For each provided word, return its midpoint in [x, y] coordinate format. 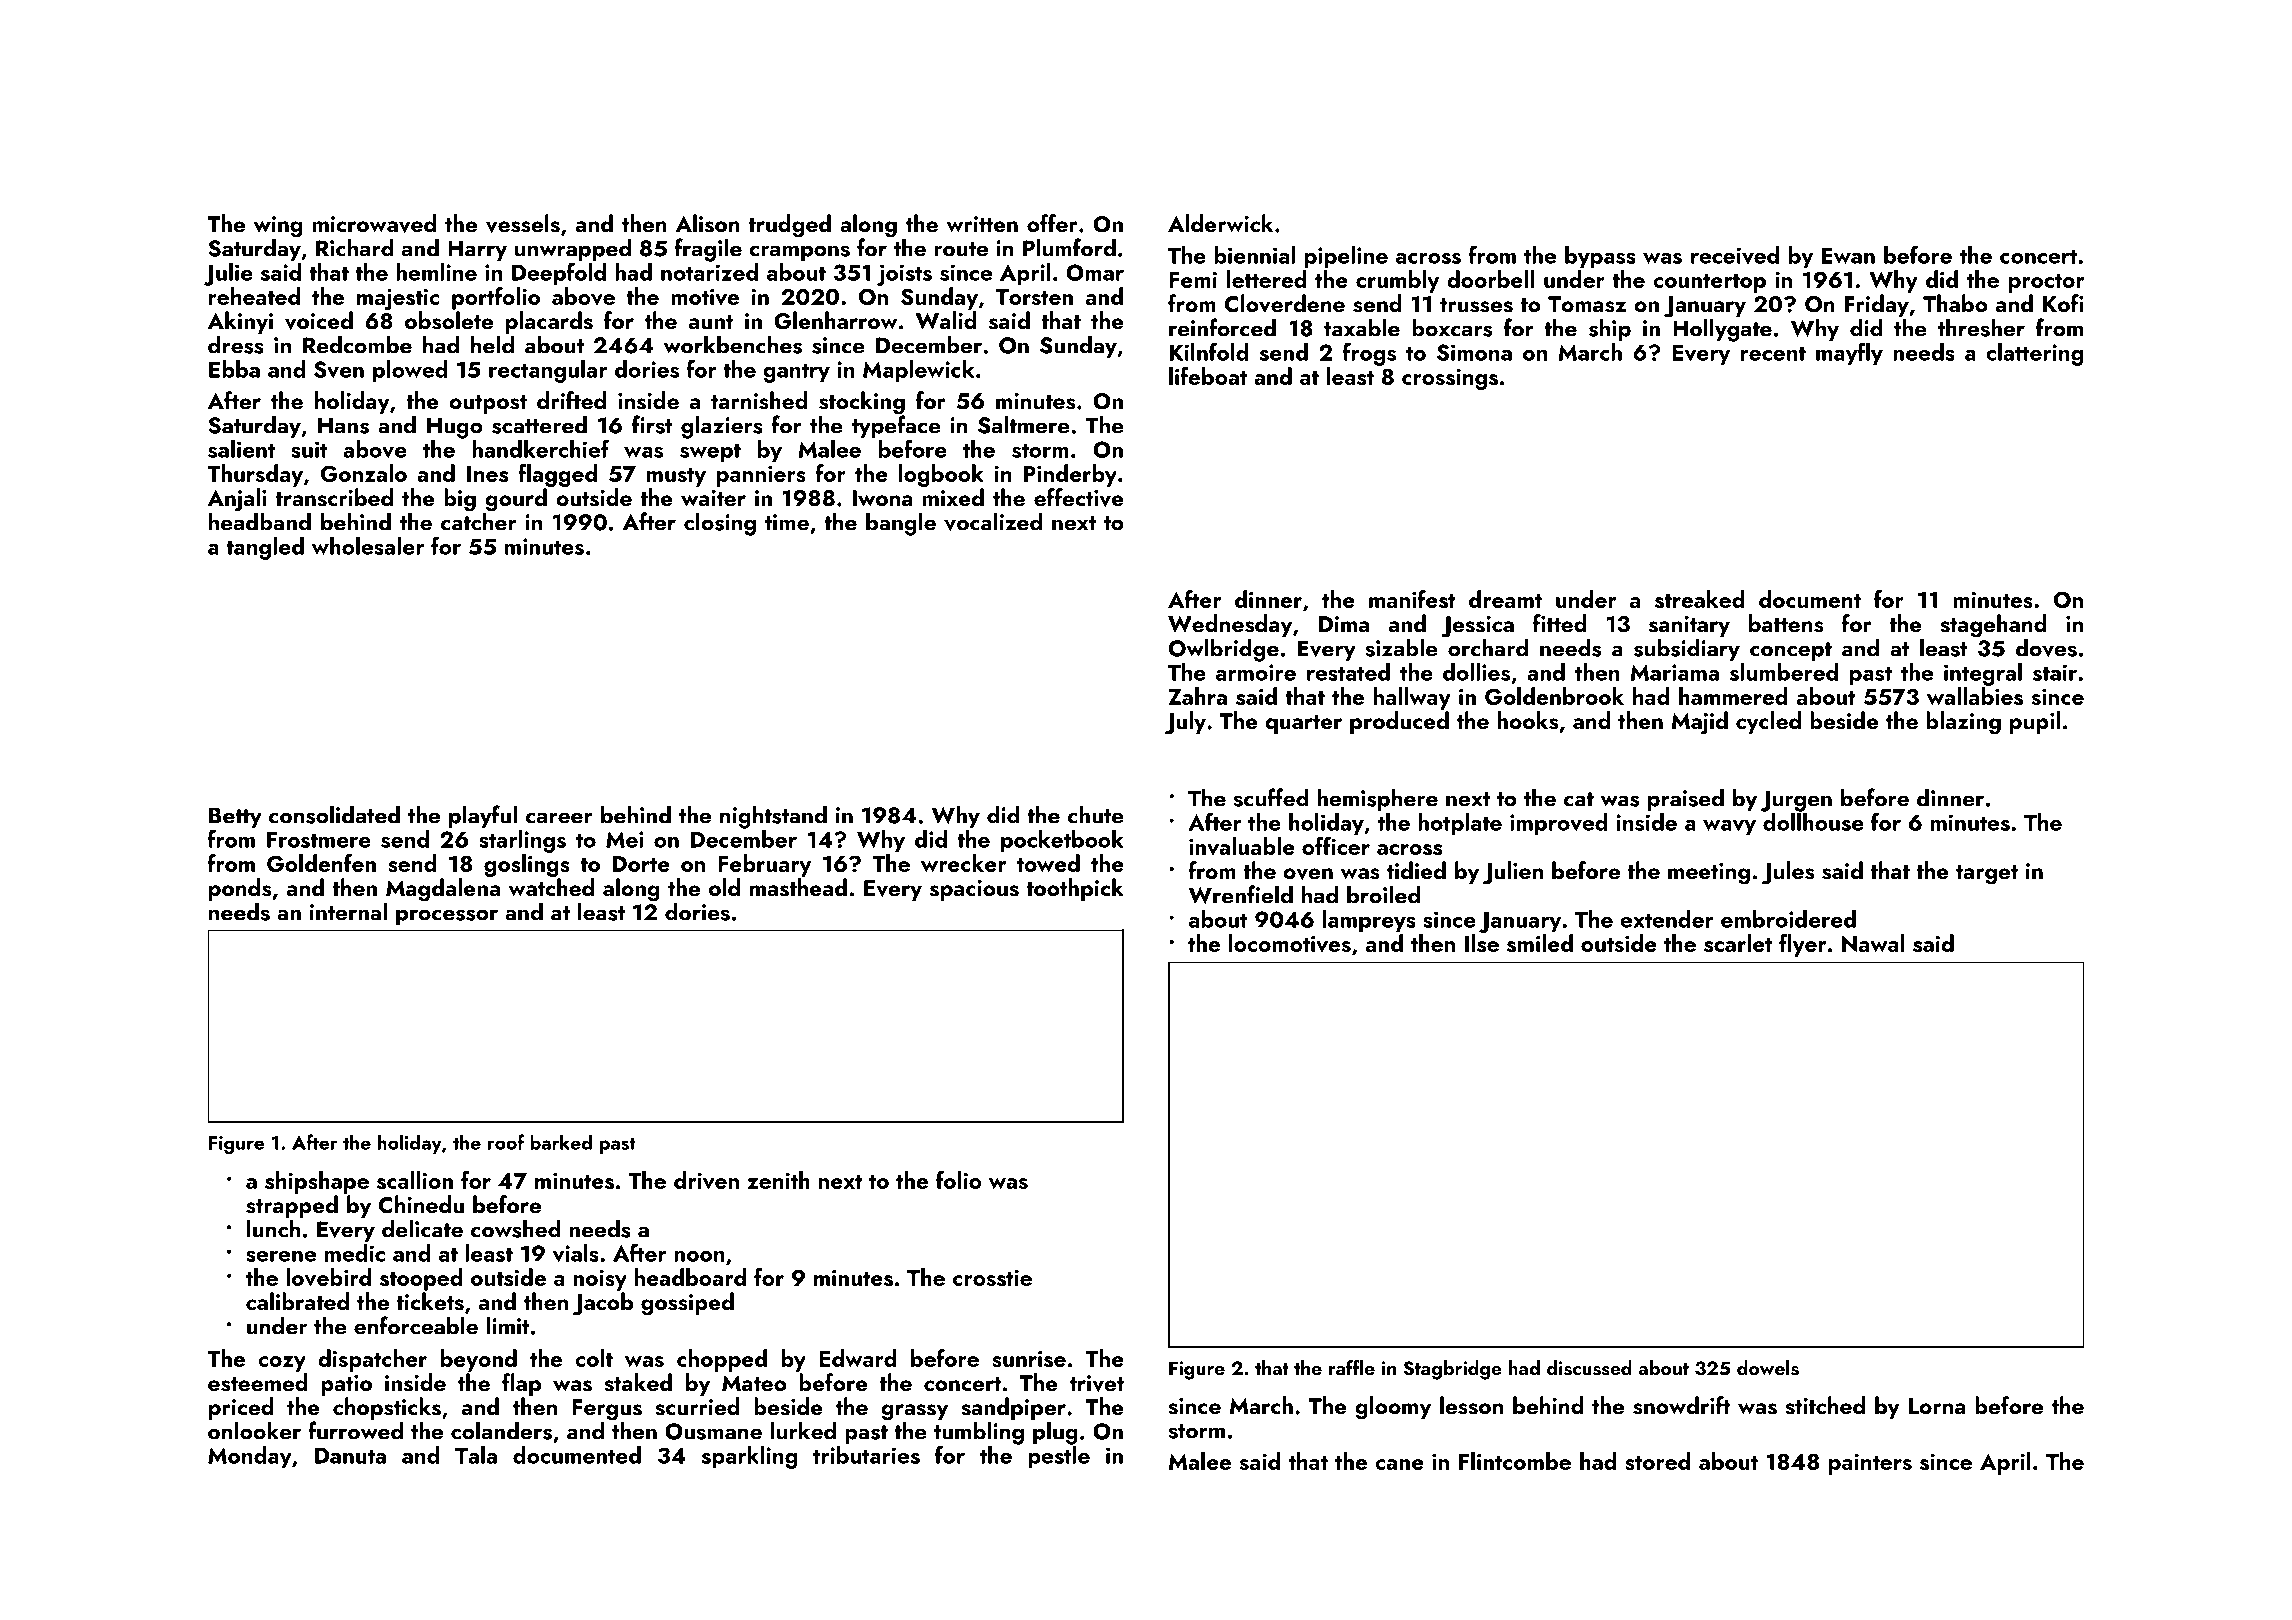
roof [506, 1142]
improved [1559, 824]
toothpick [1075, 889]
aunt [711, 322]
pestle [1059, 1457]
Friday [1877, 305]
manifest [1412, 599]
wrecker [963, 863]
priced [241, 1408]
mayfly [1849, 354]
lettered [1267, 279]
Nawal [1873, 943]
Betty [235, 817]
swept [710, 453]
